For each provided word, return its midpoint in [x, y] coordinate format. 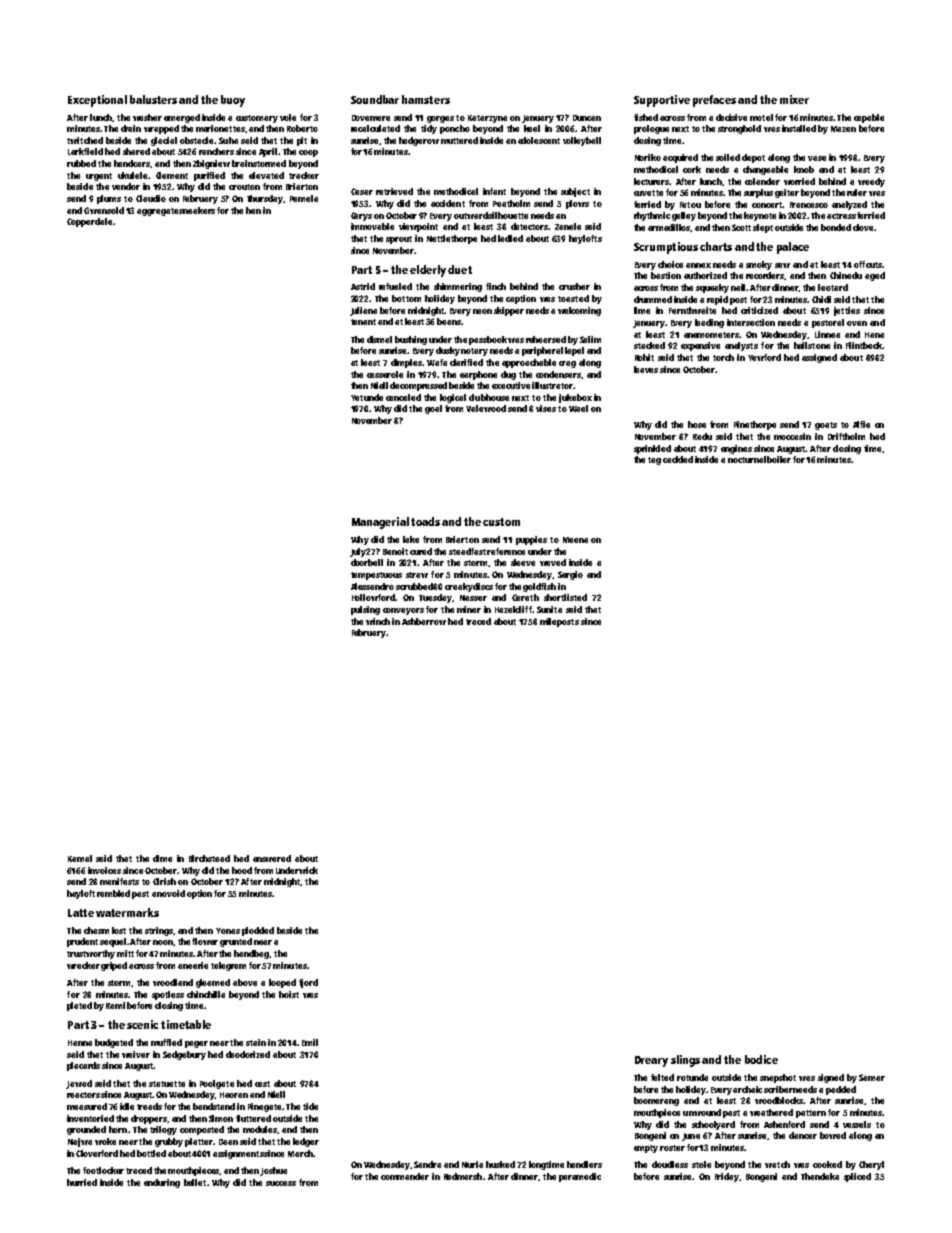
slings [685, 1061]
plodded [258, 931]
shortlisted [565, 597]
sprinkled [652, 449]
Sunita [549, 609]
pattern [811, 1114]
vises [546, 408]
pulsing [365, 610]
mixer [794, 99]
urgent [99, 177]
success [281, 1183]
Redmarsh [463, 1176]
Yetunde [367, 397]
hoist [289, 994]
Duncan [587, 118]
